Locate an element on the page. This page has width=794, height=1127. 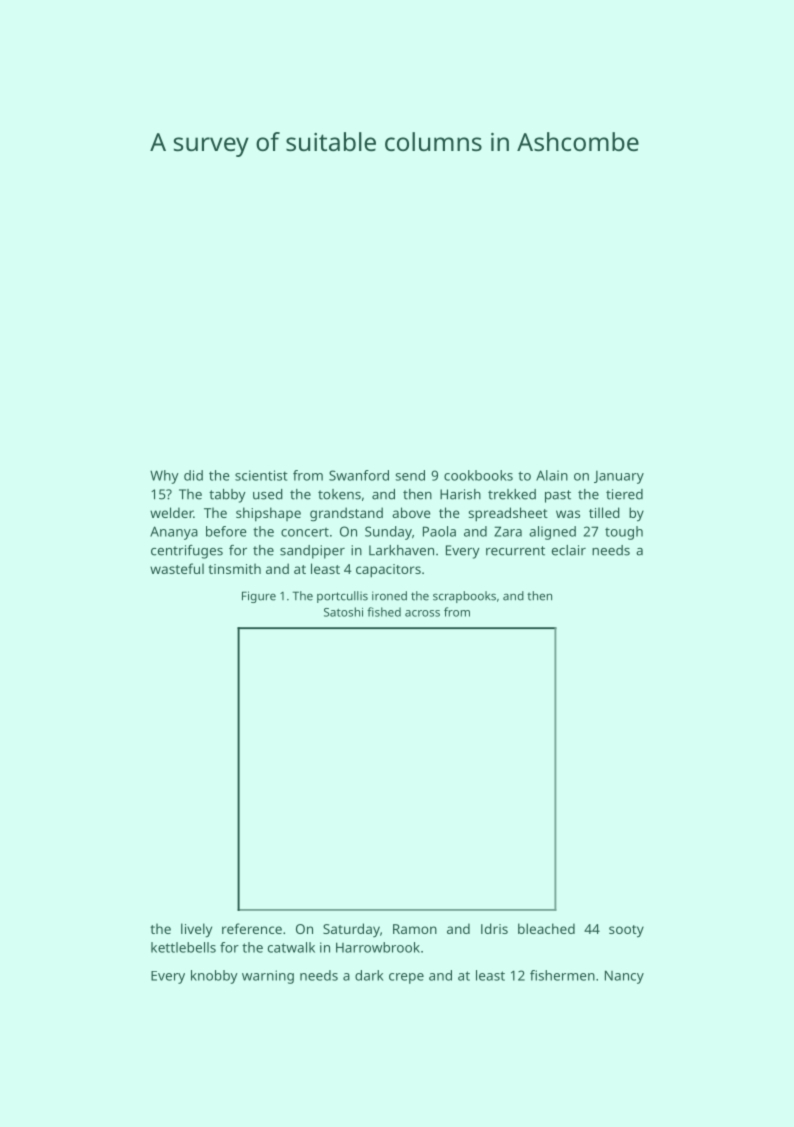
across is located at coordinates (422, 613).
